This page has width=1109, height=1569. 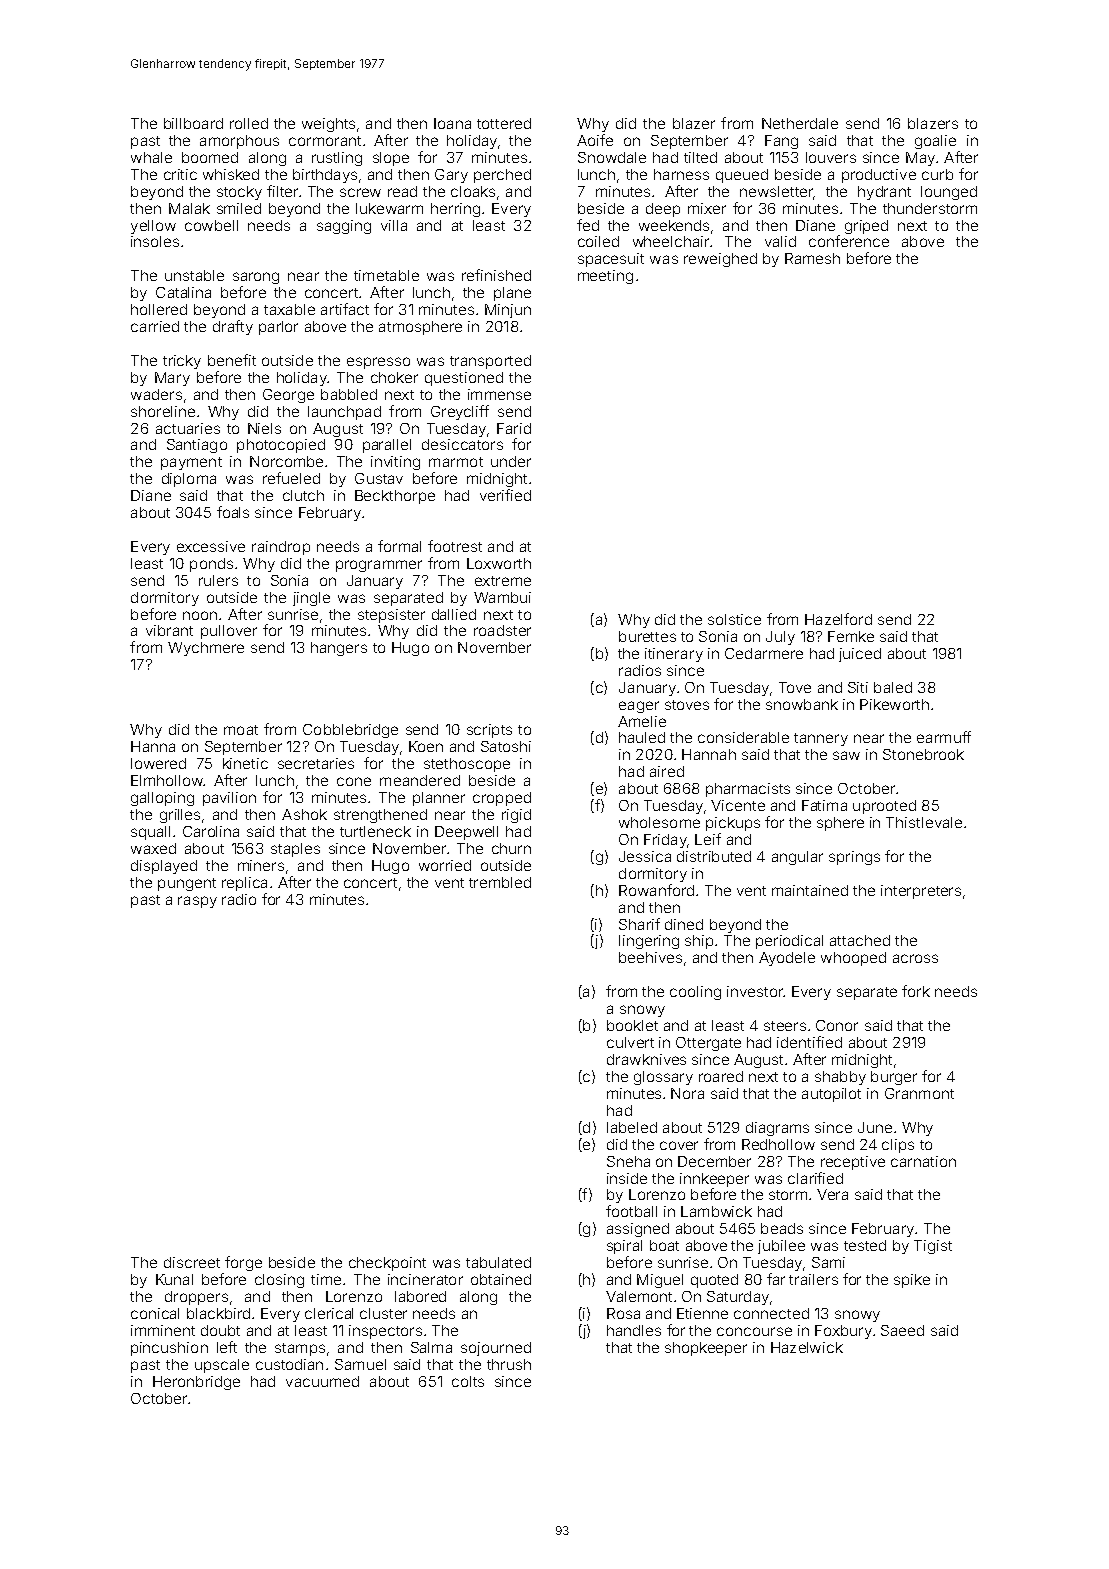 I want to click on Ioana, so click(x=452, y=123).
